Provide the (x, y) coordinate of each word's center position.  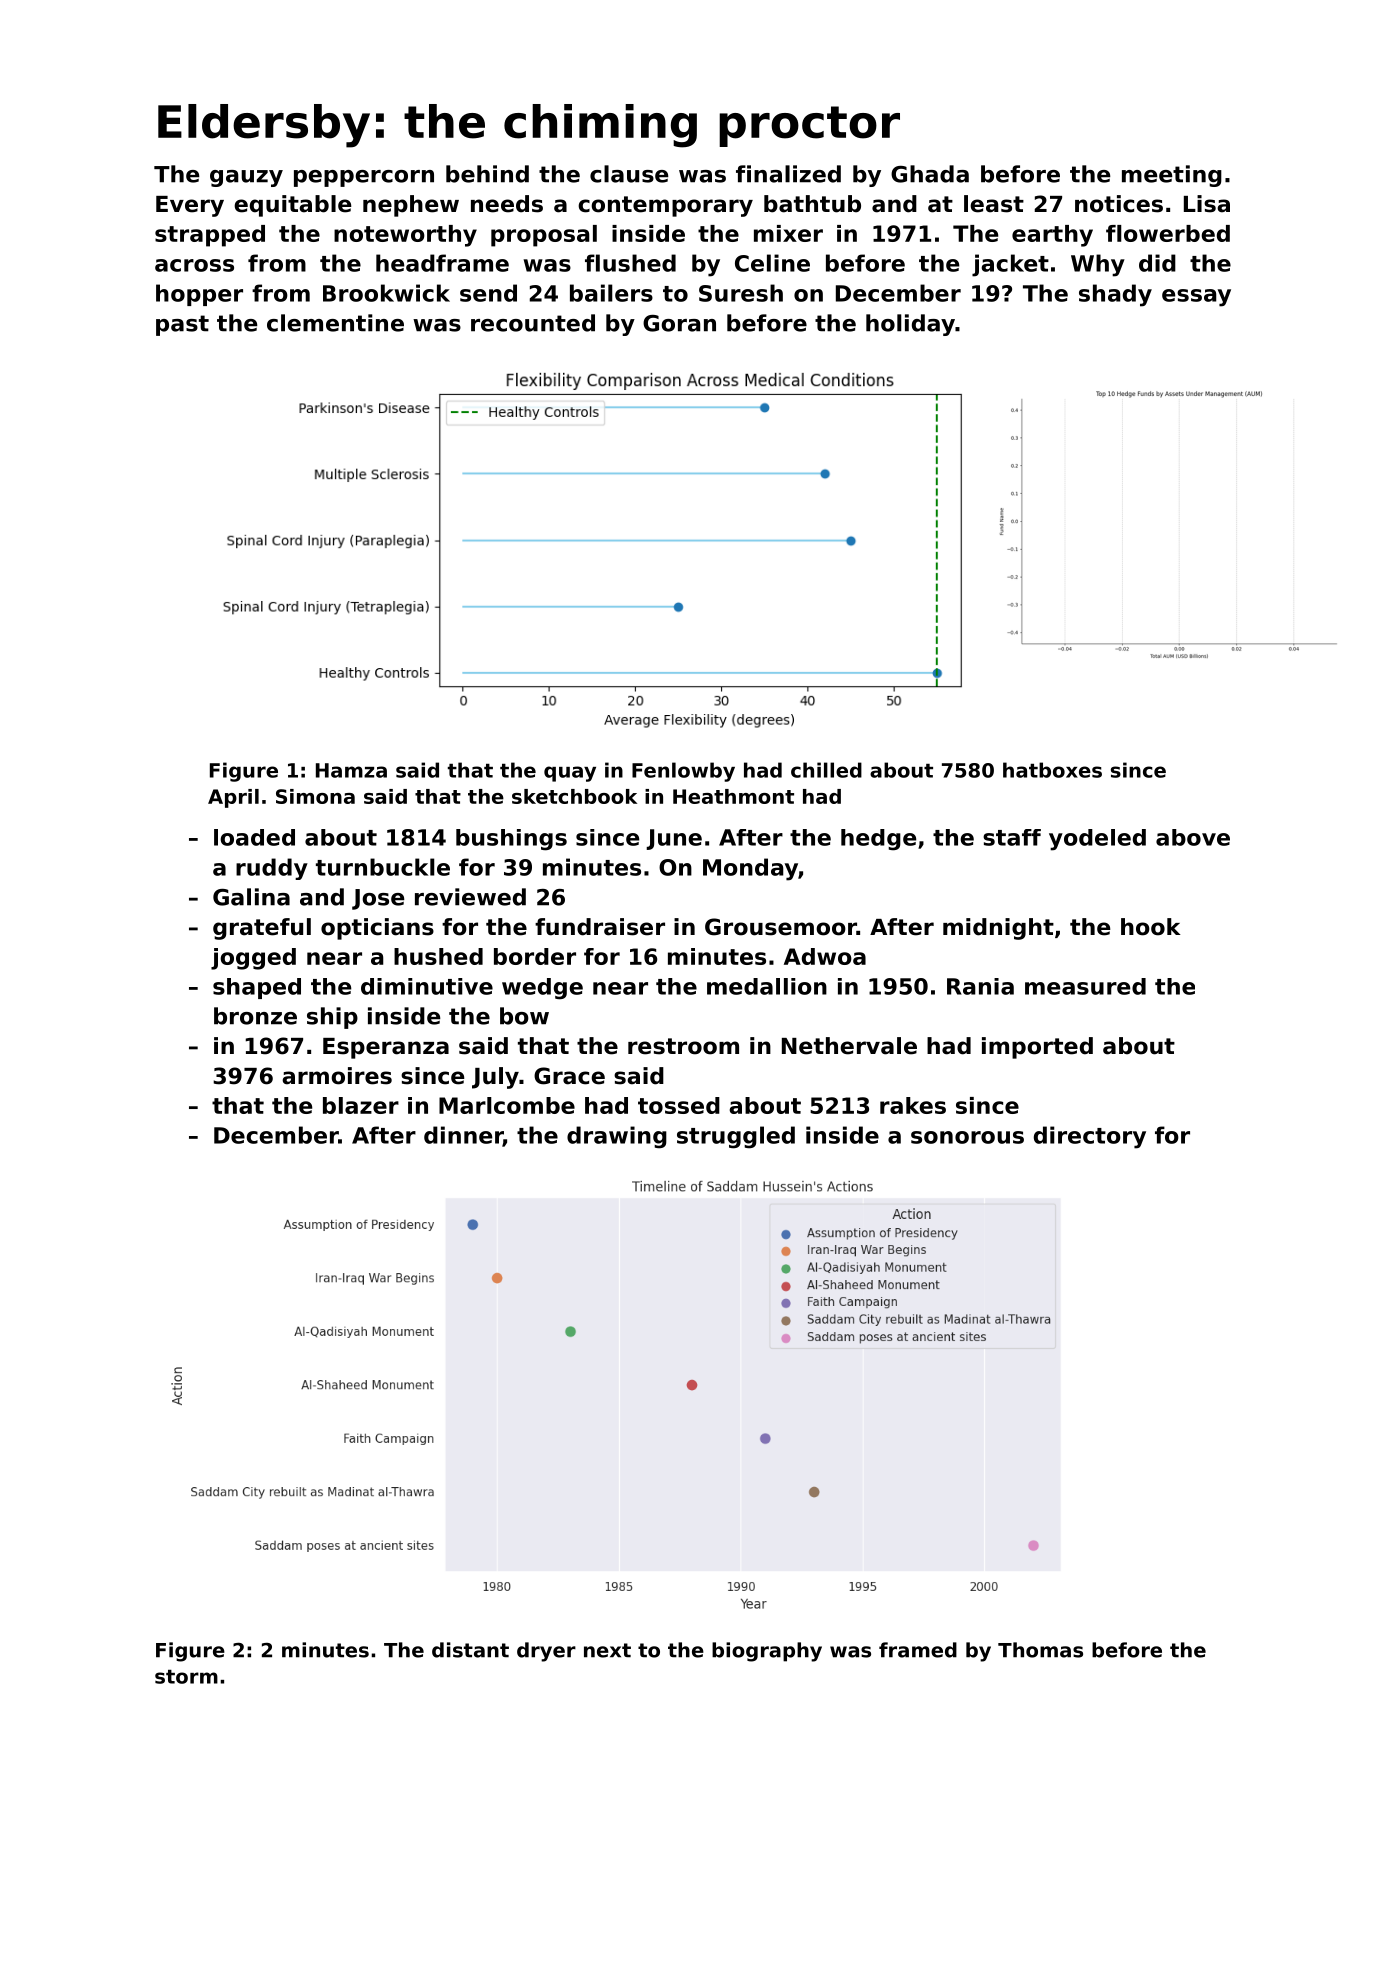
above (1193, 837)
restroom (683, 1046)
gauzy (246, 178)
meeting (1172, 176)
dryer (546, 1652)
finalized (788, 174)
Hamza (351, 770)
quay (570, 774)
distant (470, 1650)
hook (1151, 927)
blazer (361, 1105)
